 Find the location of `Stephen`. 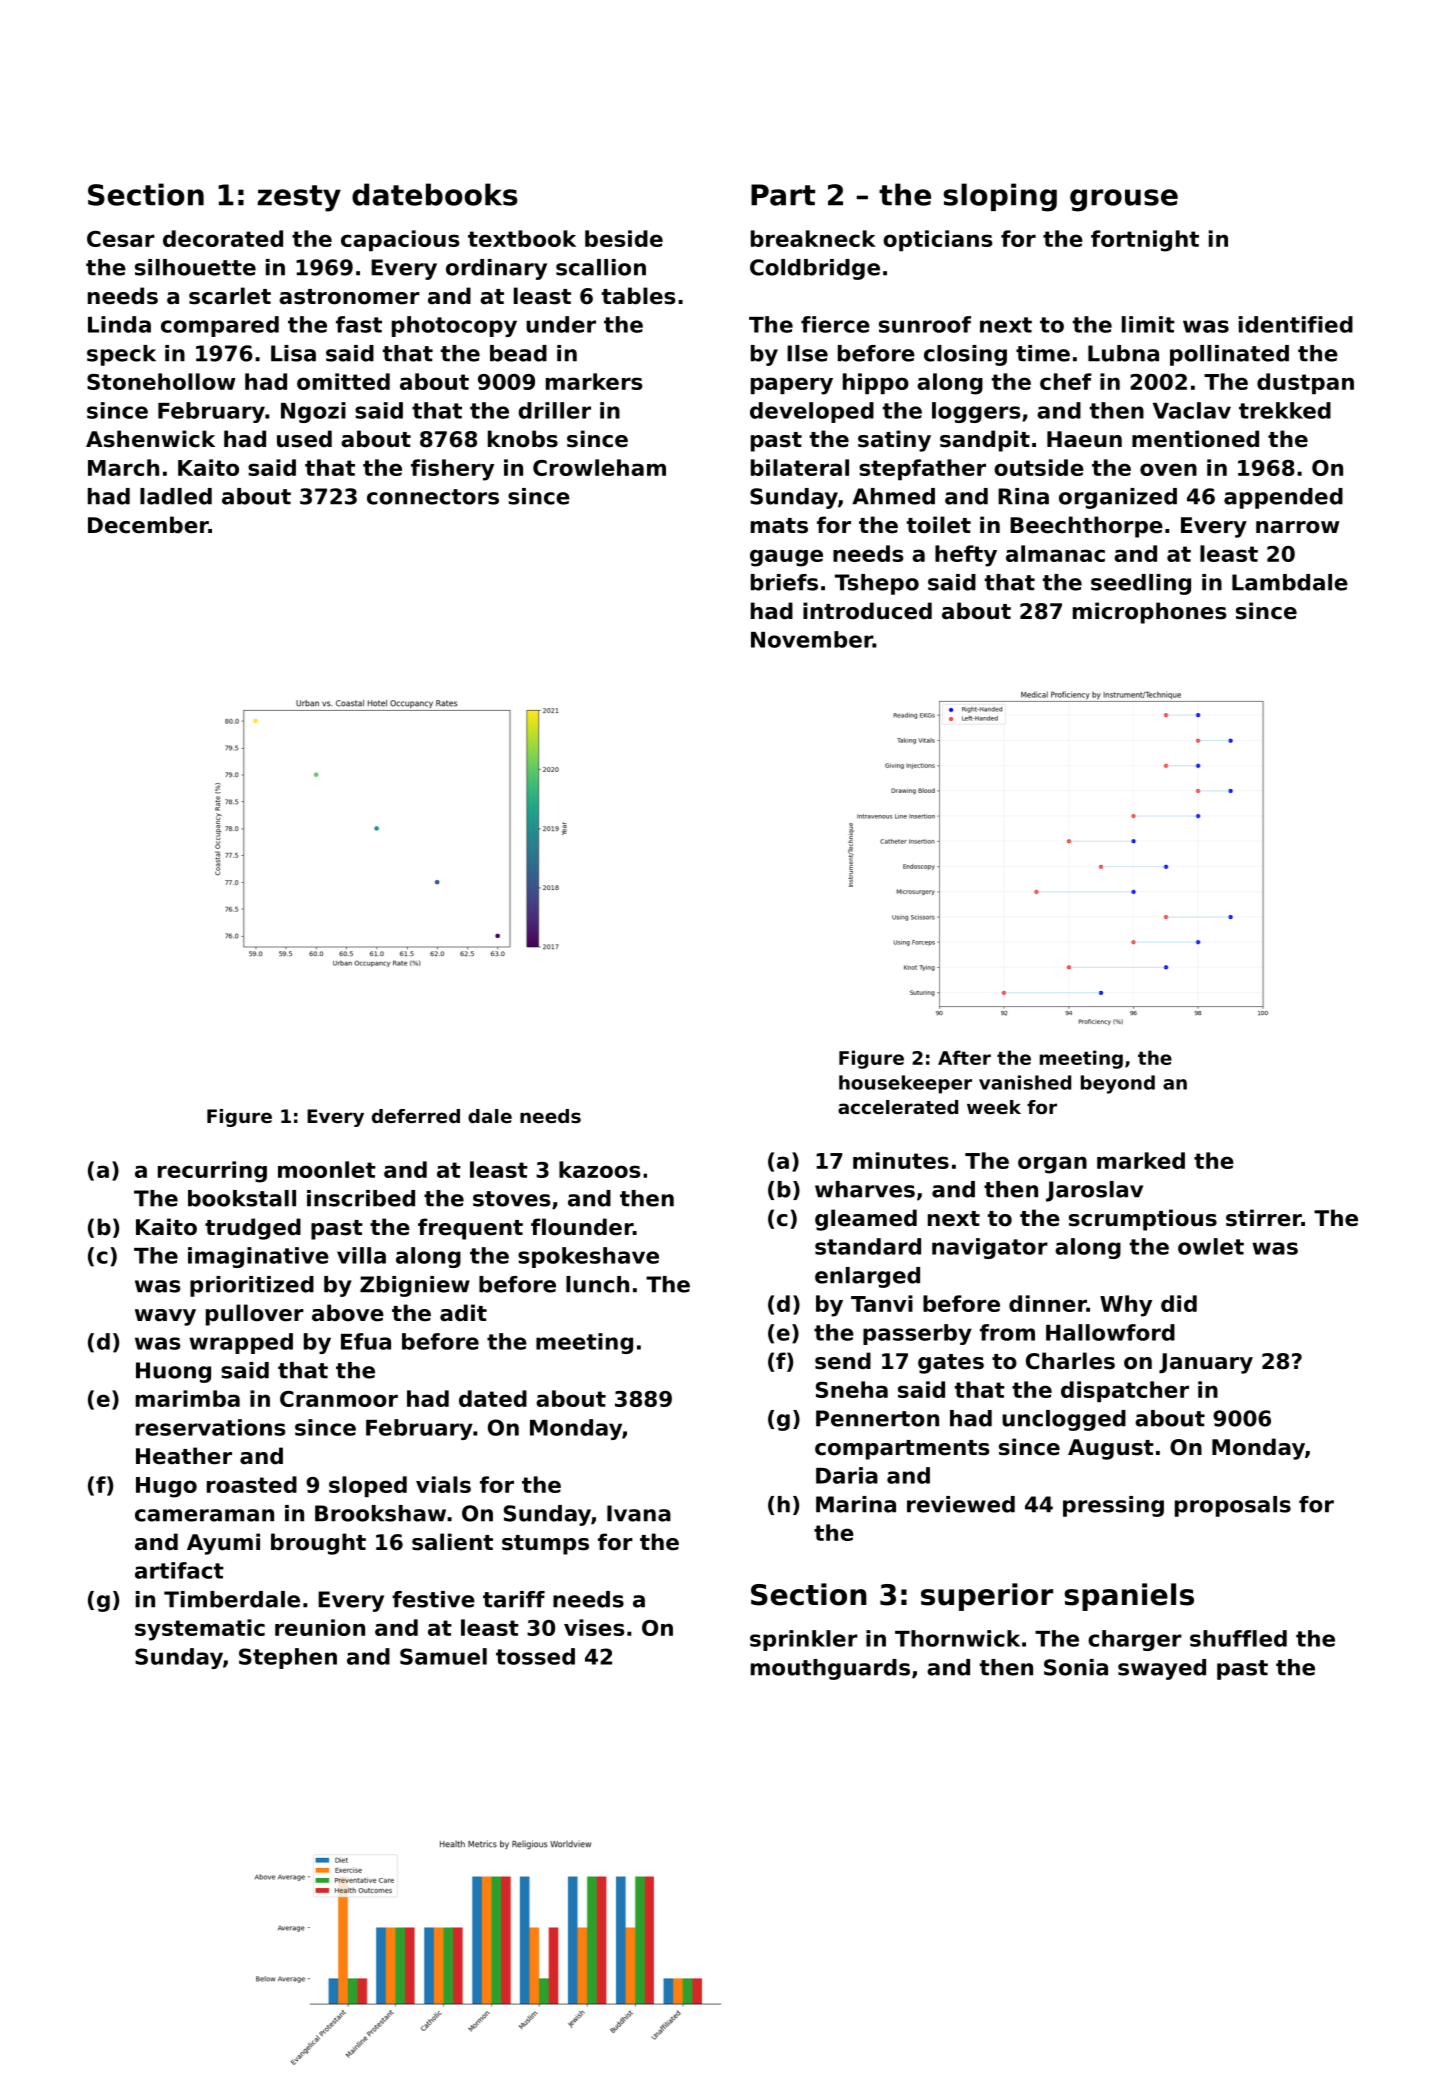

Stephen is located at coordinates (288, 1658).
